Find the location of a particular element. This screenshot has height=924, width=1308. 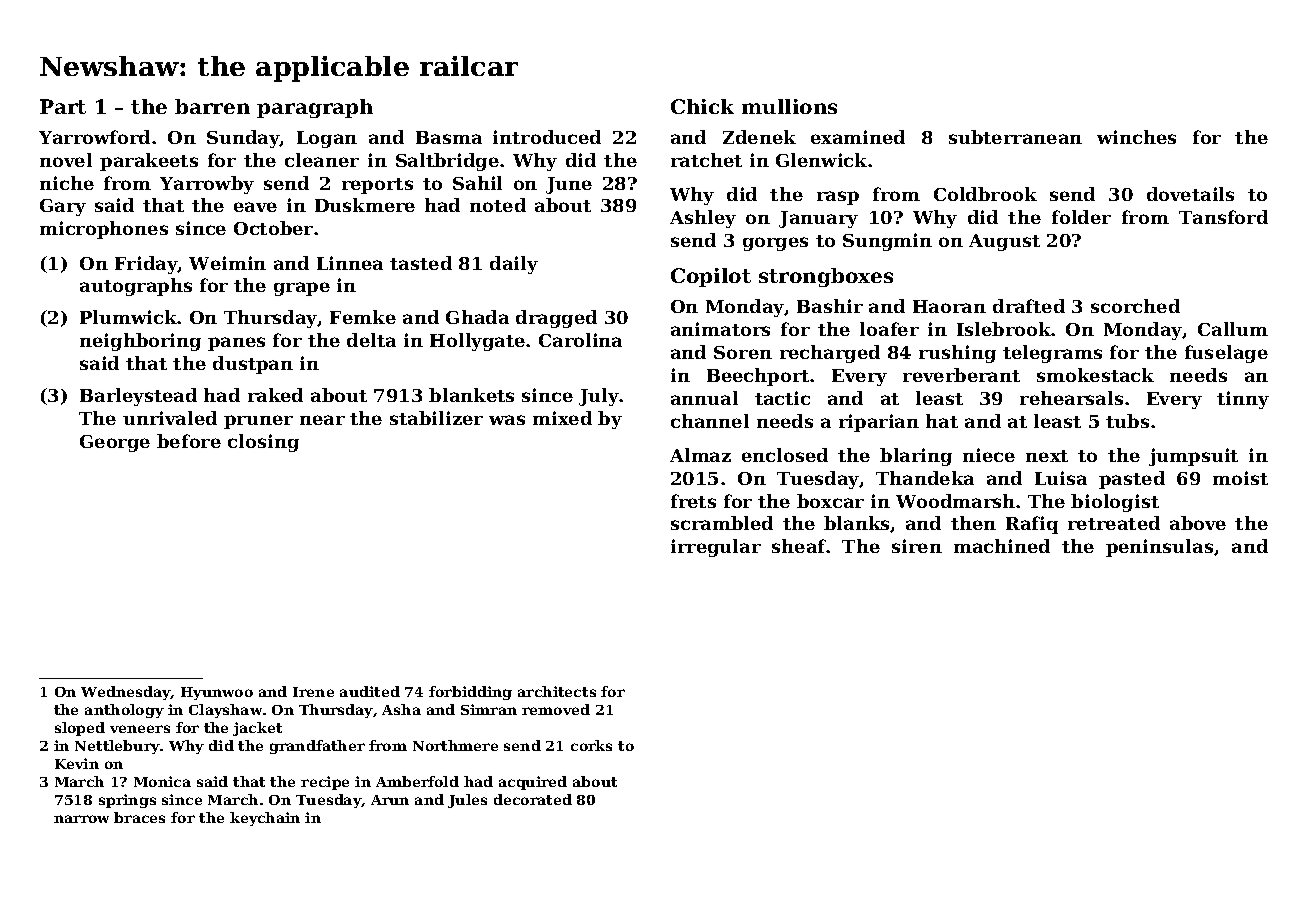

tinny is located at coordinates (1243, 400).
